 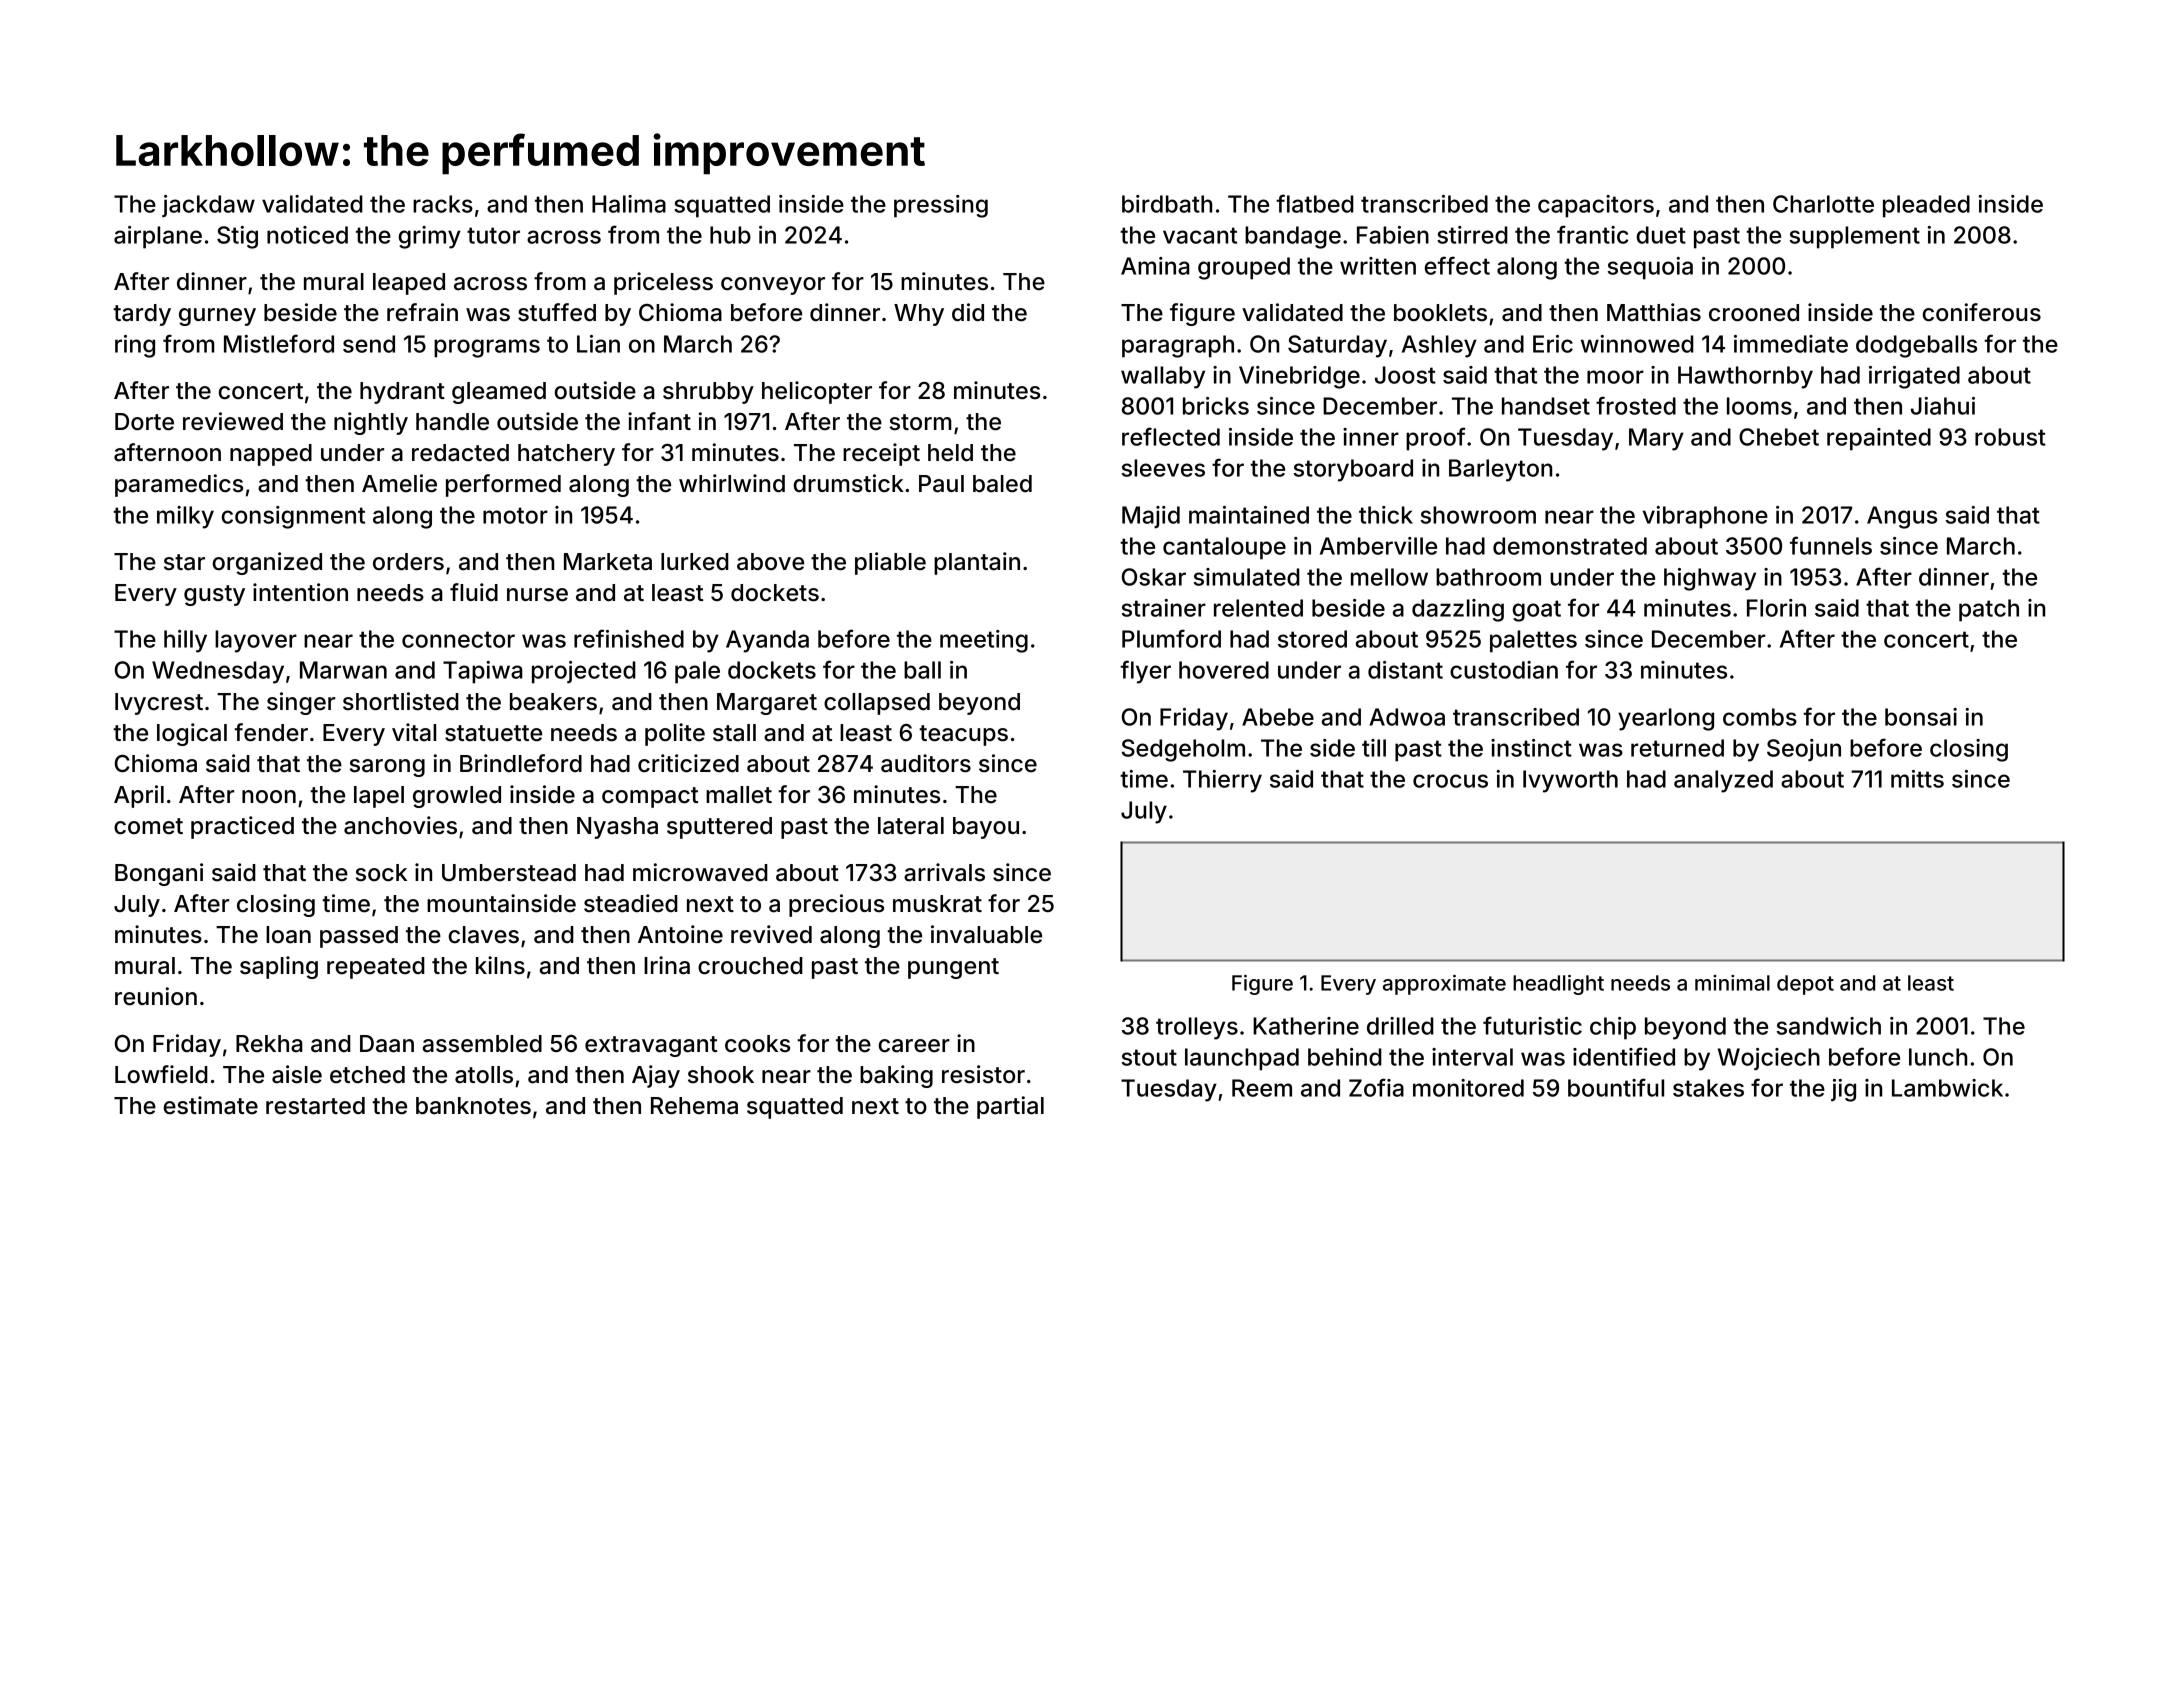 I want to click on gusty, so click(x=214, y=595).
